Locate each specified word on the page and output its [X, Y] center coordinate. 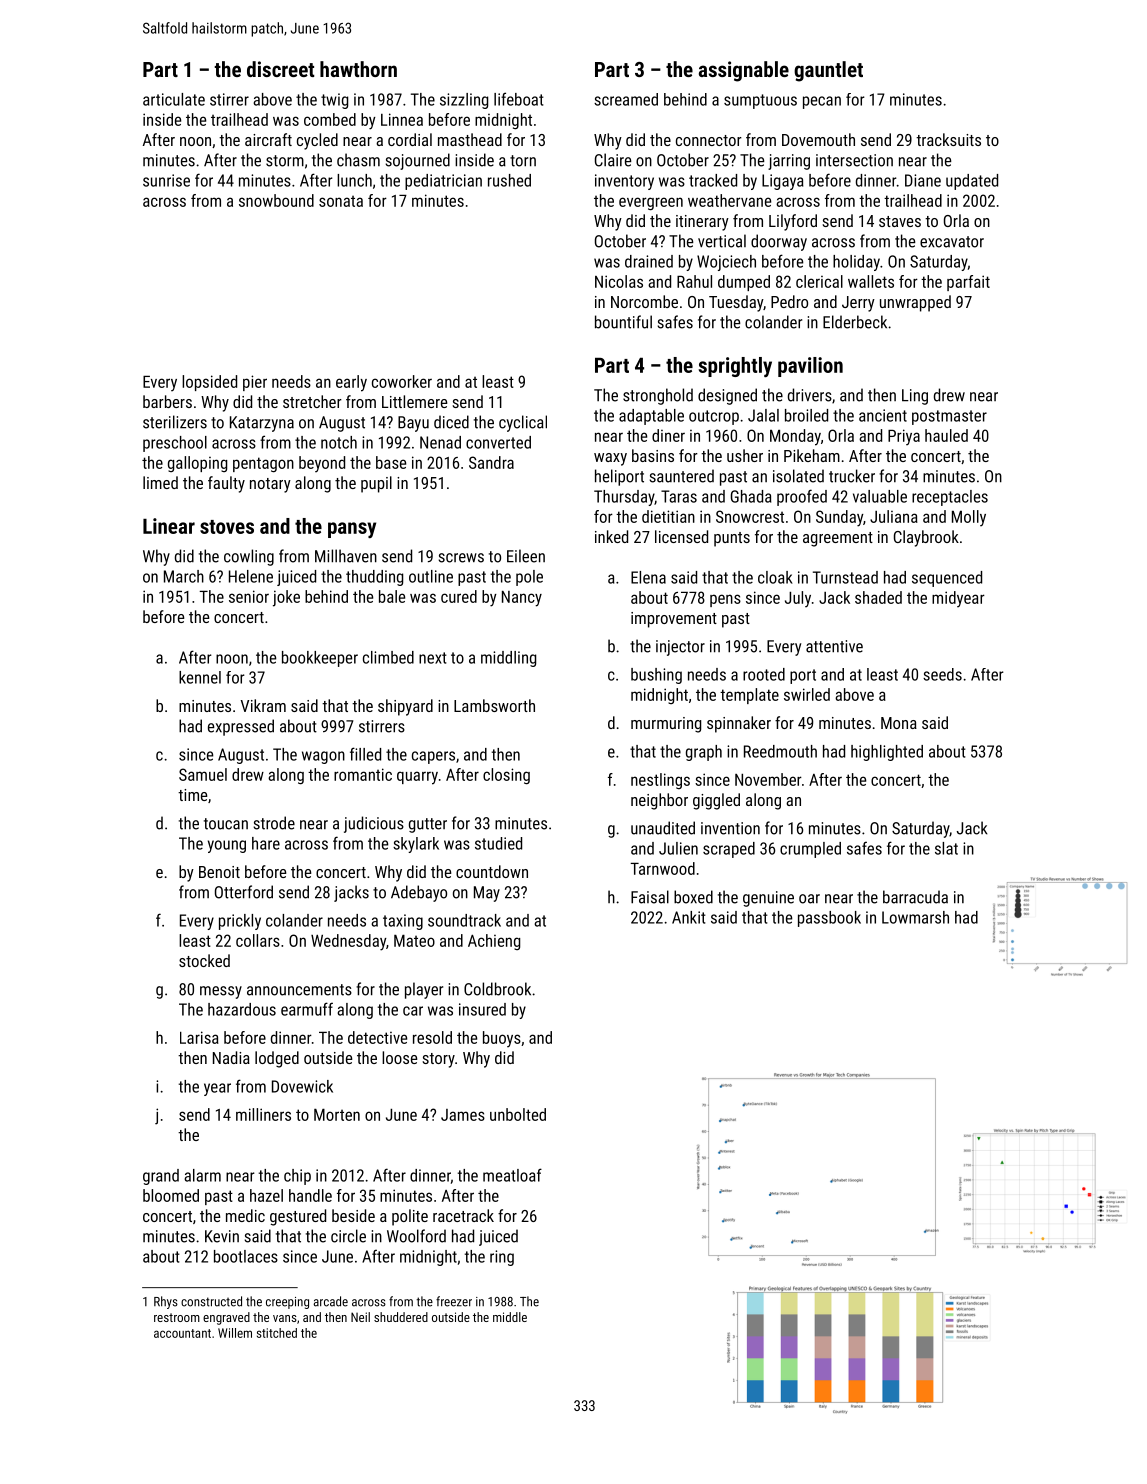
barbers [167, 401]
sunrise [166, 180]
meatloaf [512, 1175]
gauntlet [828, 71]
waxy [610, 459]
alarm [202, 1175]
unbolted [518, 1114]
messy [221, 992]
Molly [969, 518]
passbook [829, 919]
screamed [626, 99]
